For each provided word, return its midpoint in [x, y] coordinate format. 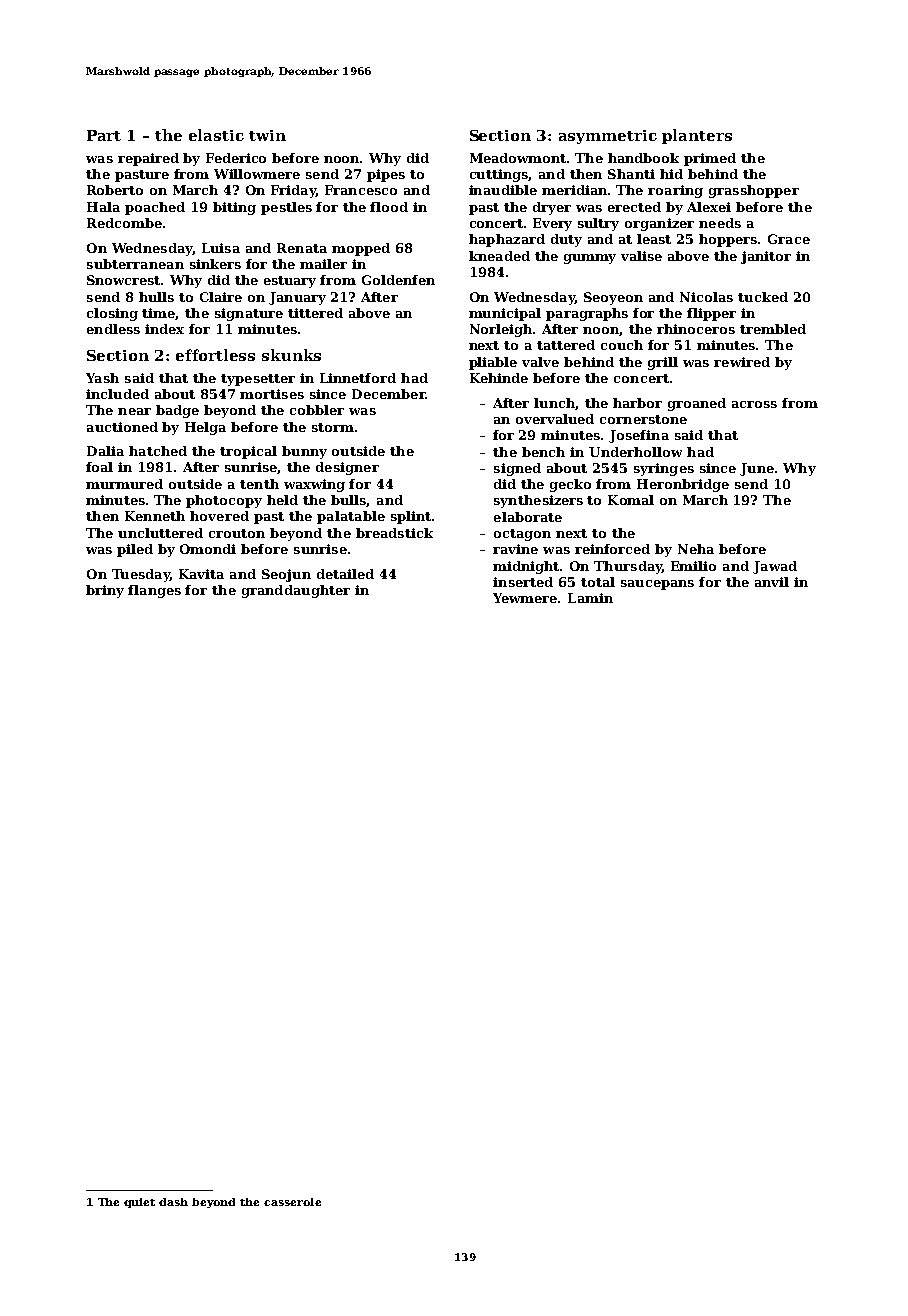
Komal [631, 500]
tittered [315, 313]
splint [411, 517]
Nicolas [706, 297]
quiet [139, 1203]
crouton [237, 533]
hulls [156, 297]
